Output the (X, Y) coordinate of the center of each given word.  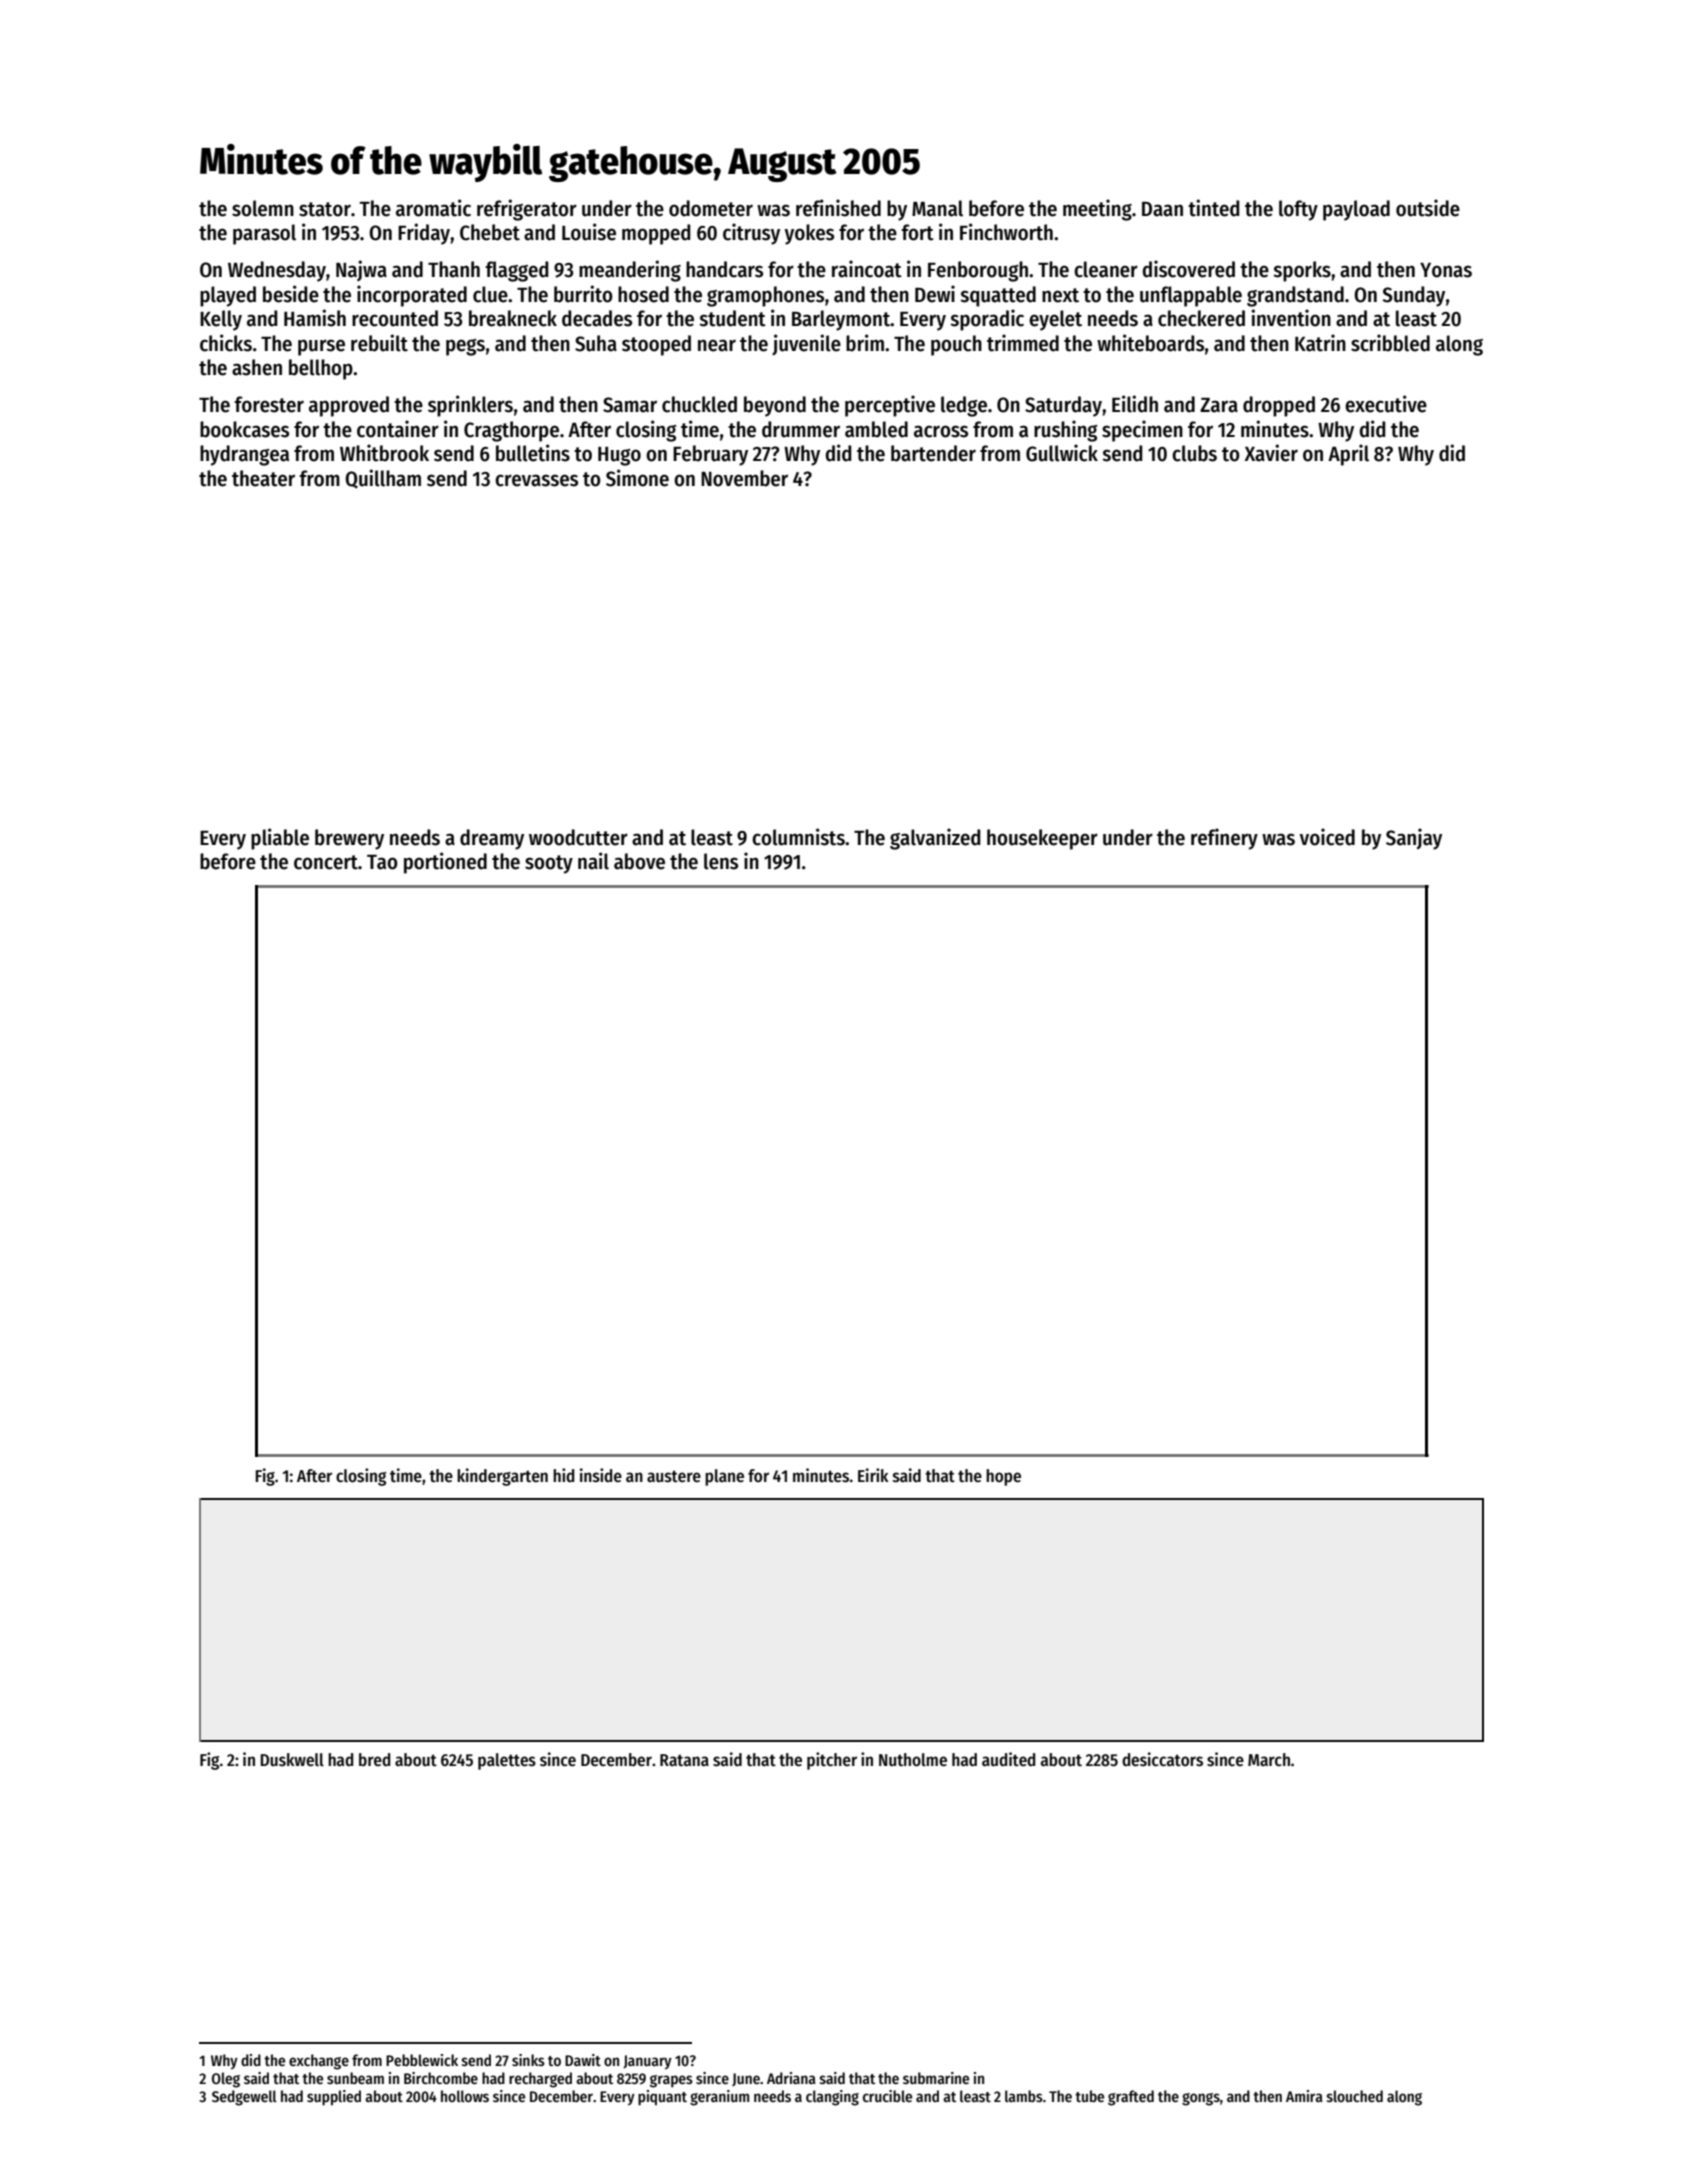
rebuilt (379, 343)
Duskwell (292, 1760)
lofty (1298, 210)
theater (263, 478)
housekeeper (1042, 839)
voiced (1327, 837)
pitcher (832, 1761)
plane (724, 1477)
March (1269, 1759)
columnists (798, 837)
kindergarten (502, 1477)
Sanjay (1414, 839)
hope (1003, 1477)
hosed (643, 294)
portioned (445, 863)
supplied (334, 2098)
